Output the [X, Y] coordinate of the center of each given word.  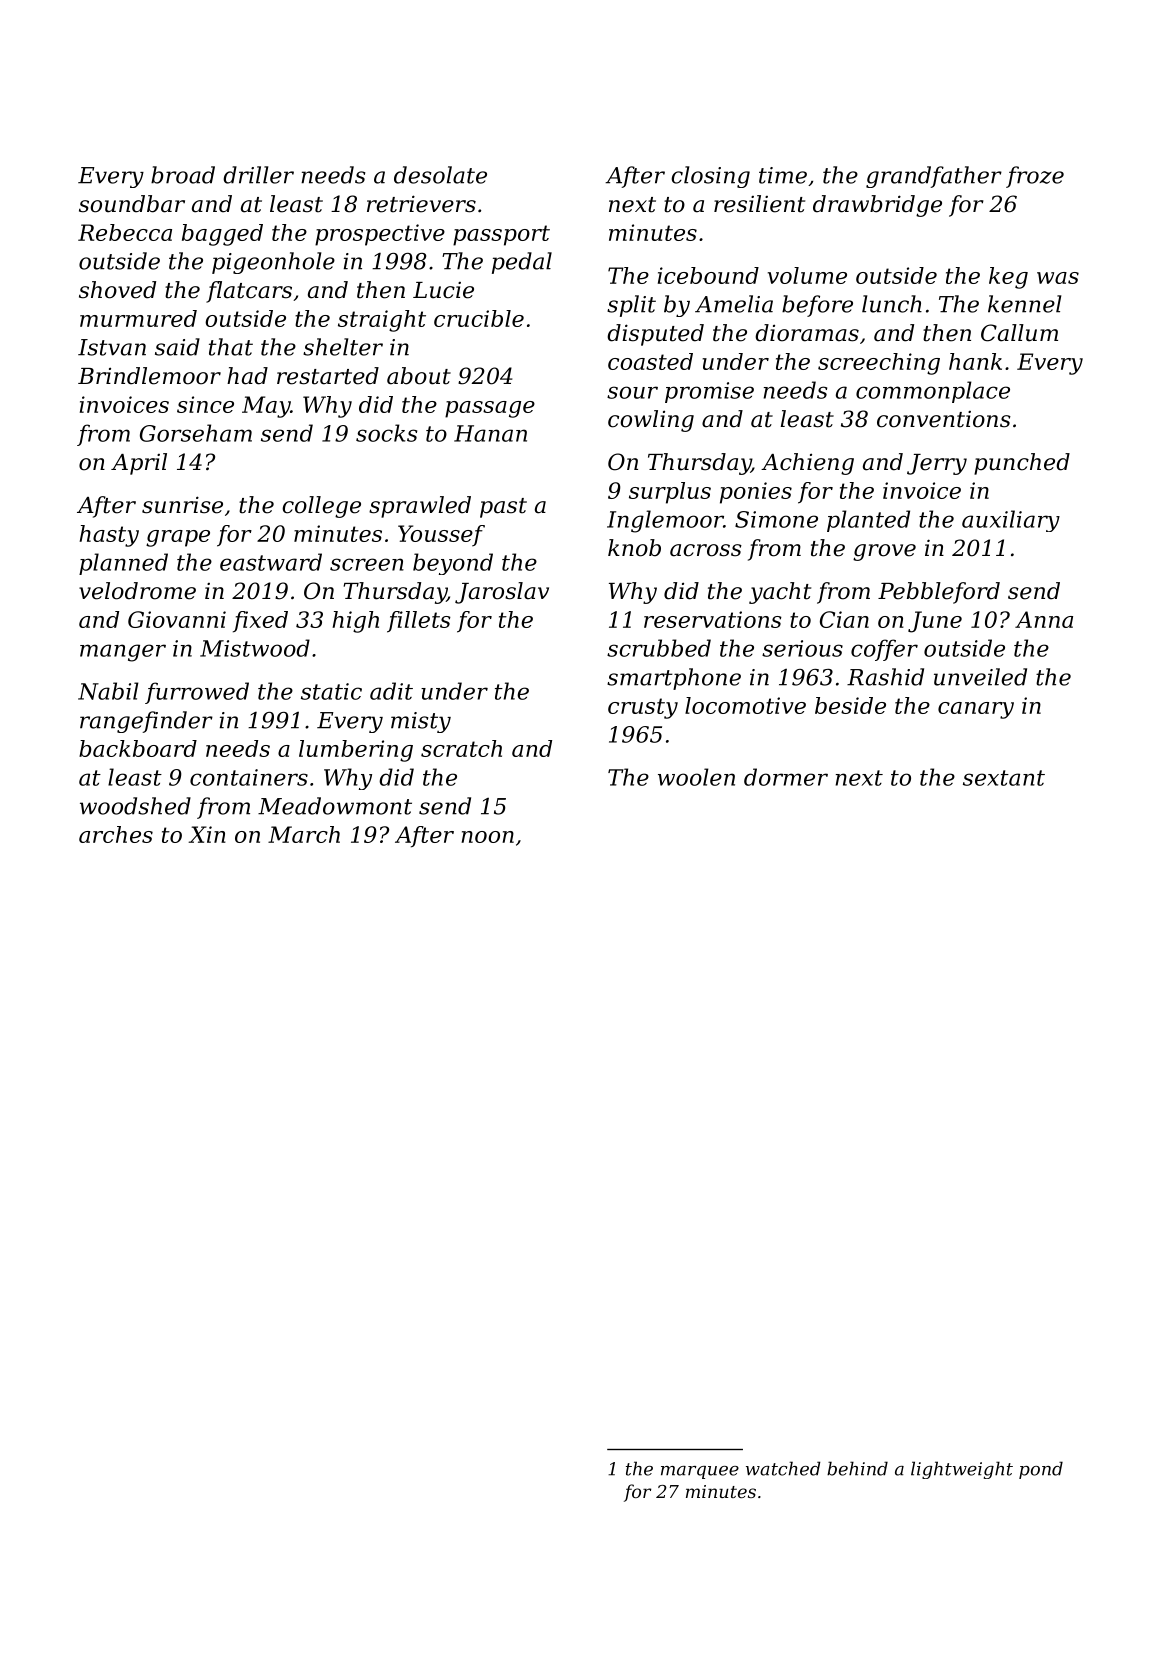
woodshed [135, 806]
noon [487, 837]
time [783, 175]
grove [884, 552]
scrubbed [659, 648]
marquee [700, 1472]
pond [1041, 1470]
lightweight [962, 1470]
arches [116, 834]
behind [857, 1468]
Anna [1044, 619]
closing [710, 177]
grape [178, 538]
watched [783, 1468]
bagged [222, 235]
